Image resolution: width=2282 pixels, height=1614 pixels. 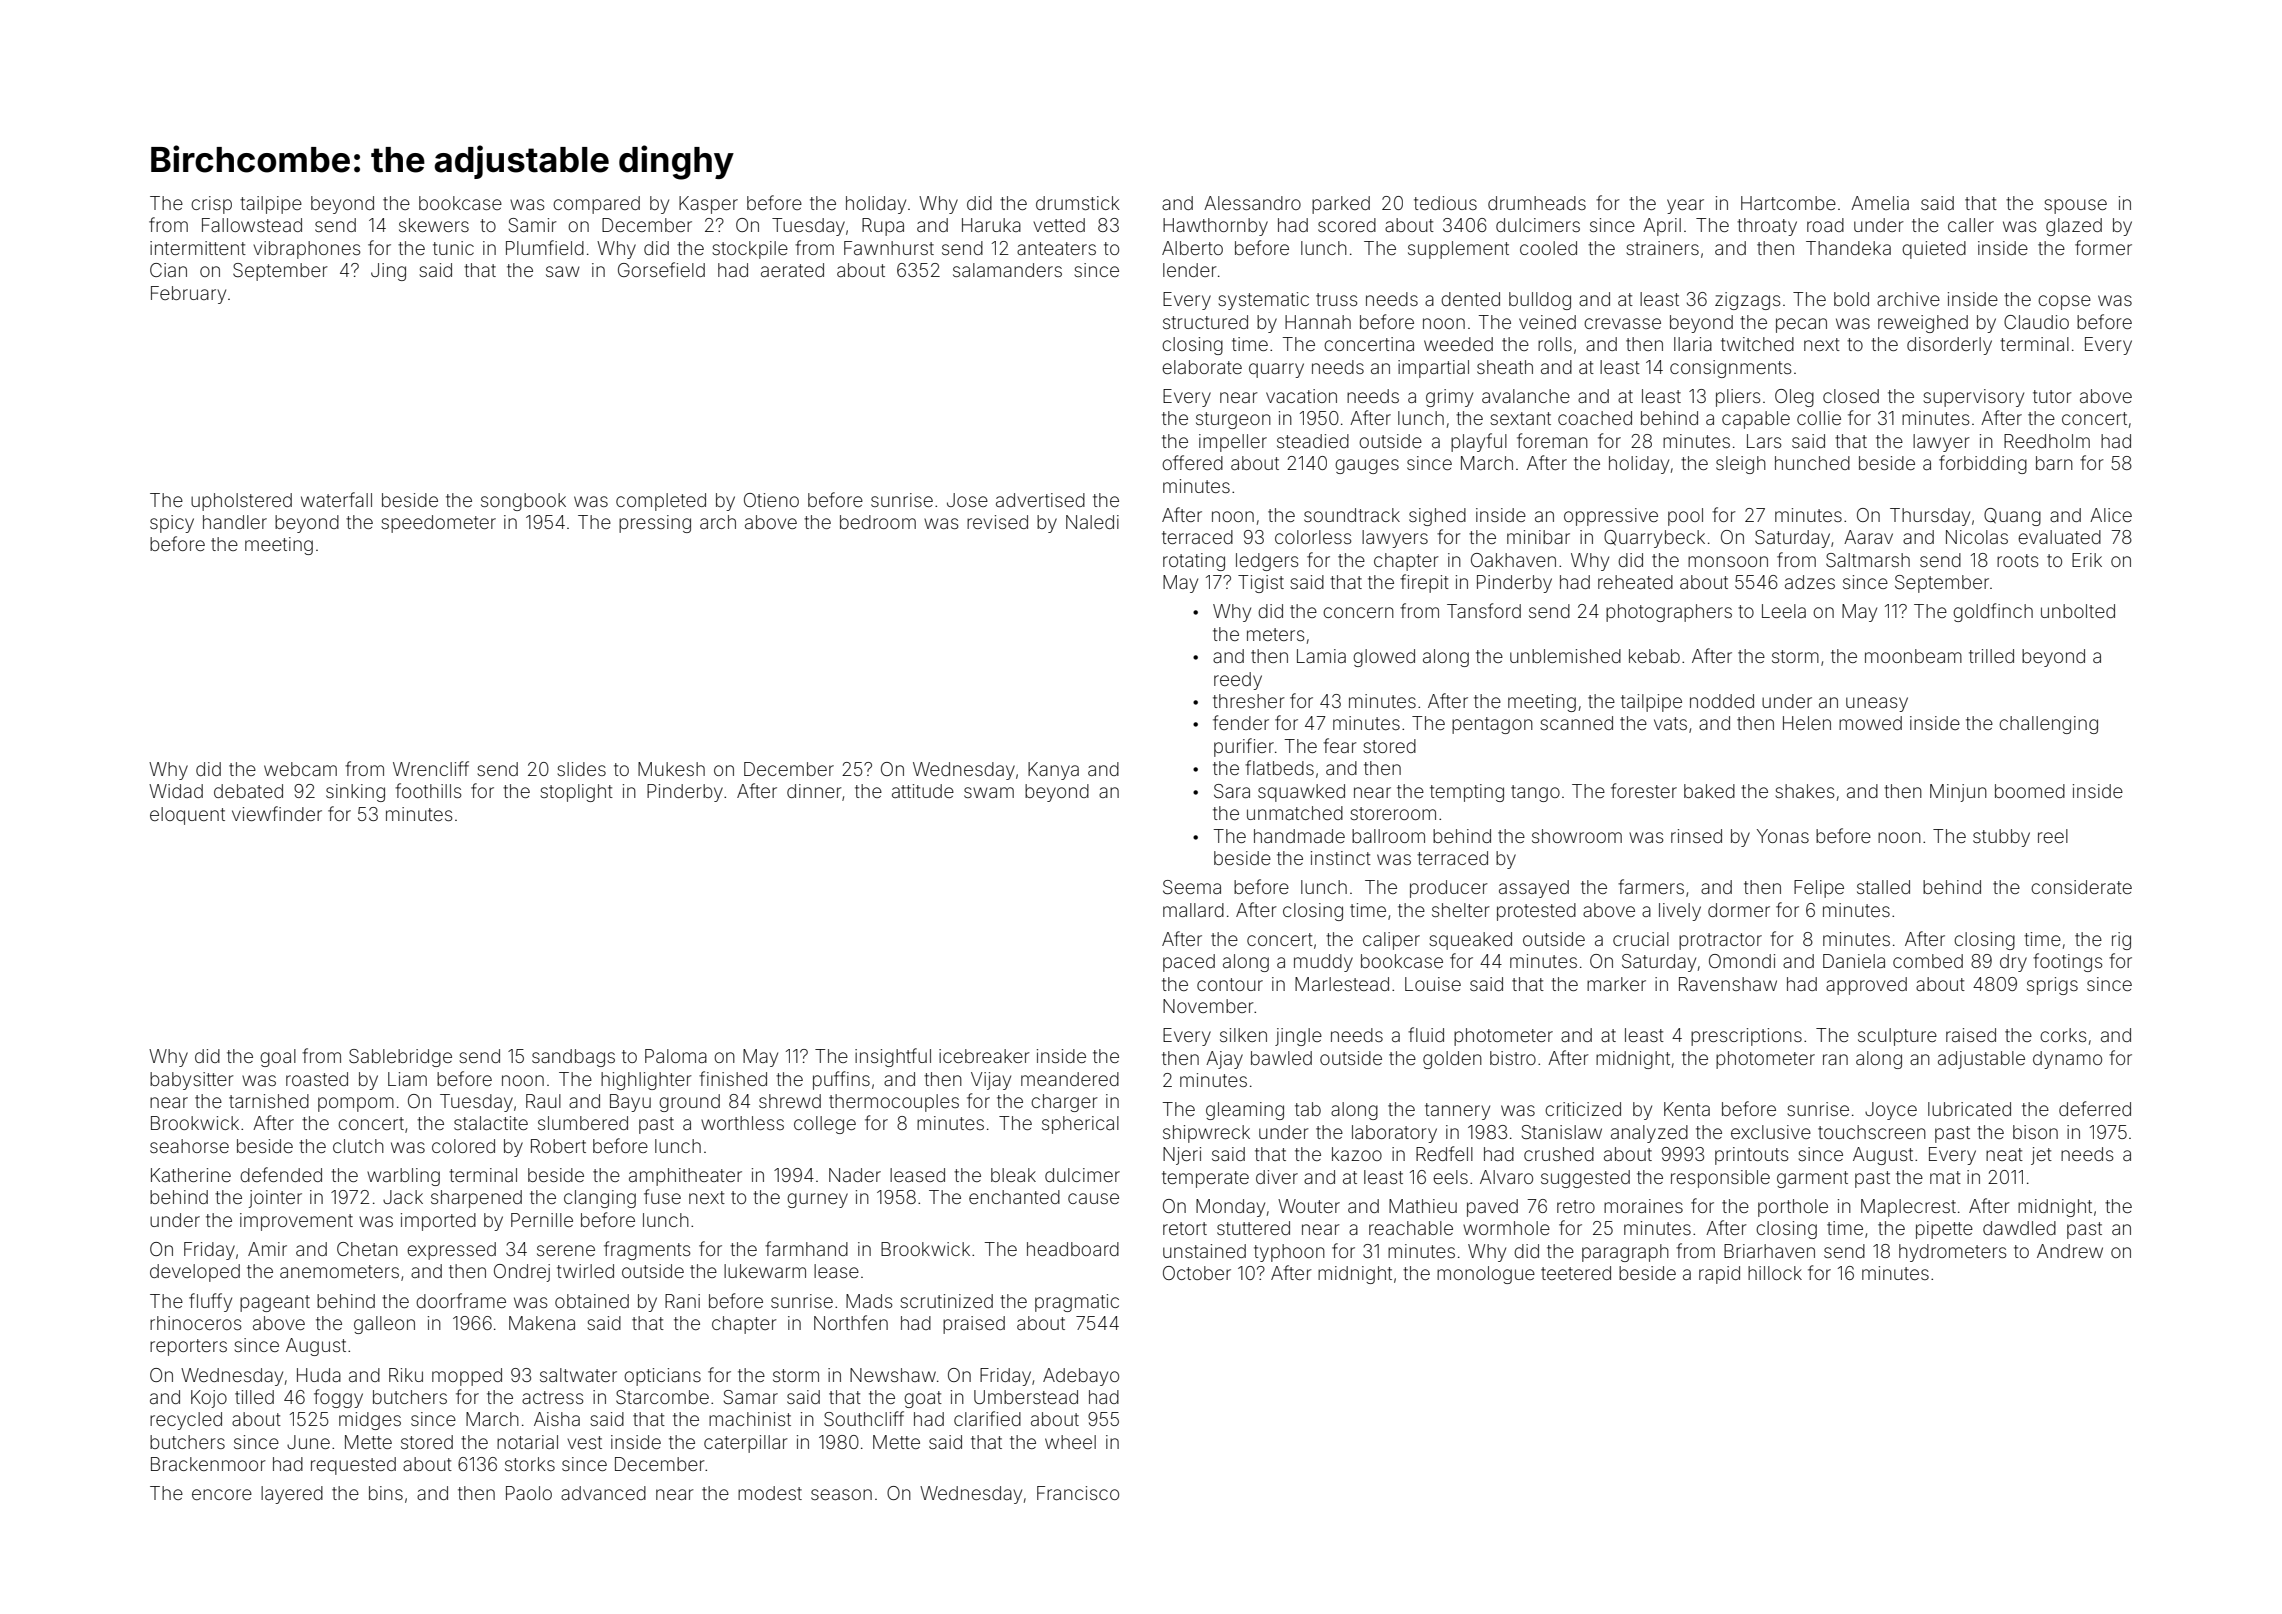 What do you see at coordinates (596, 205) in the document?
I see `compared` at bounding box center [596, 205].
